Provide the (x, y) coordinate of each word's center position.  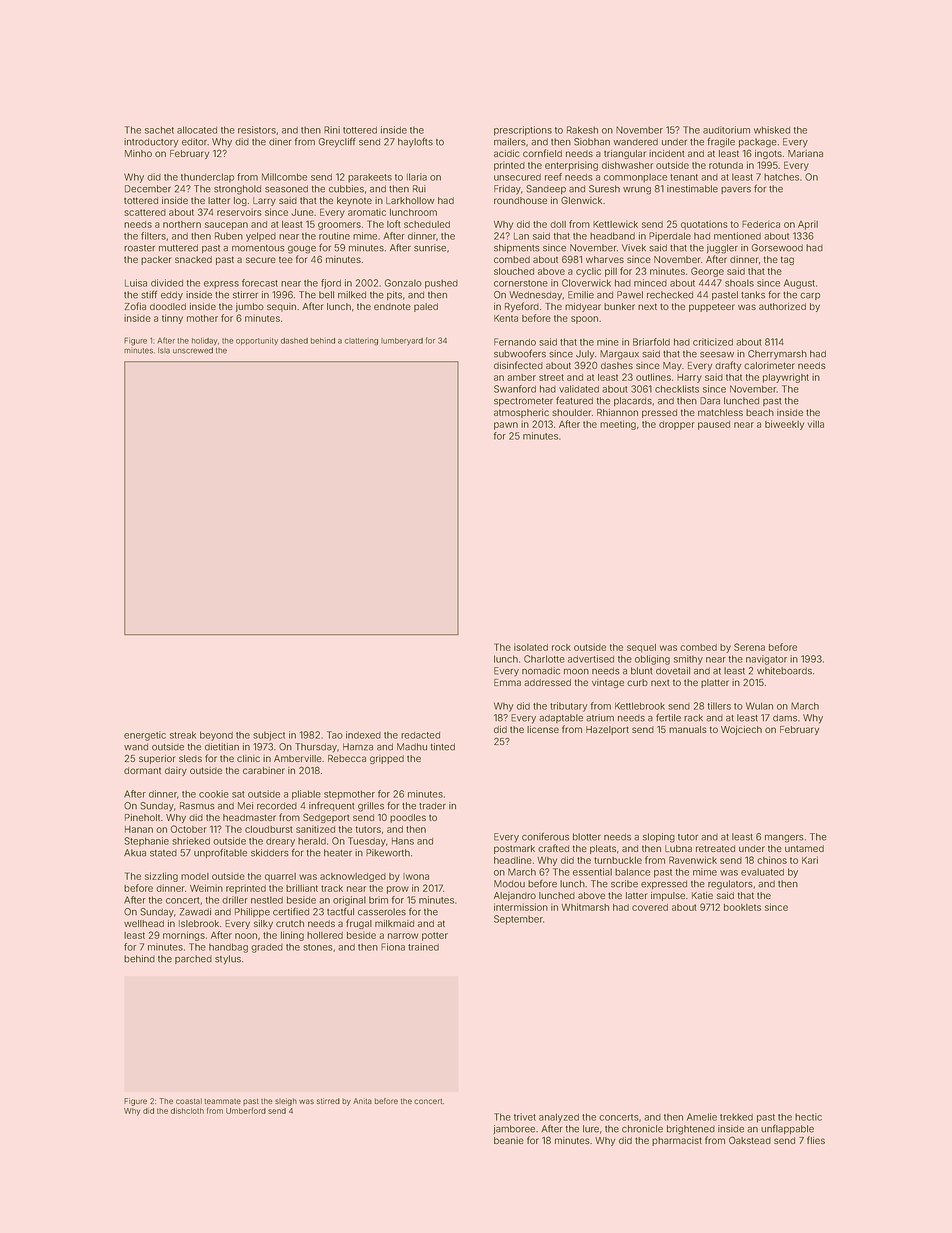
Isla (164, 351)
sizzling (161, 877)
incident (667, 153)
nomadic (541, 671)
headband (612, 236)
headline (513, 860)
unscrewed (193, 350)
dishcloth (187, 1111)
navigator (766, 660)
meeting (618, 425)
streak (183, 735)
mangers (784, 839)
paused (714, 425)
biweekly (784, 425)
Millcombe (284, 177)
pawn (506, 426)
